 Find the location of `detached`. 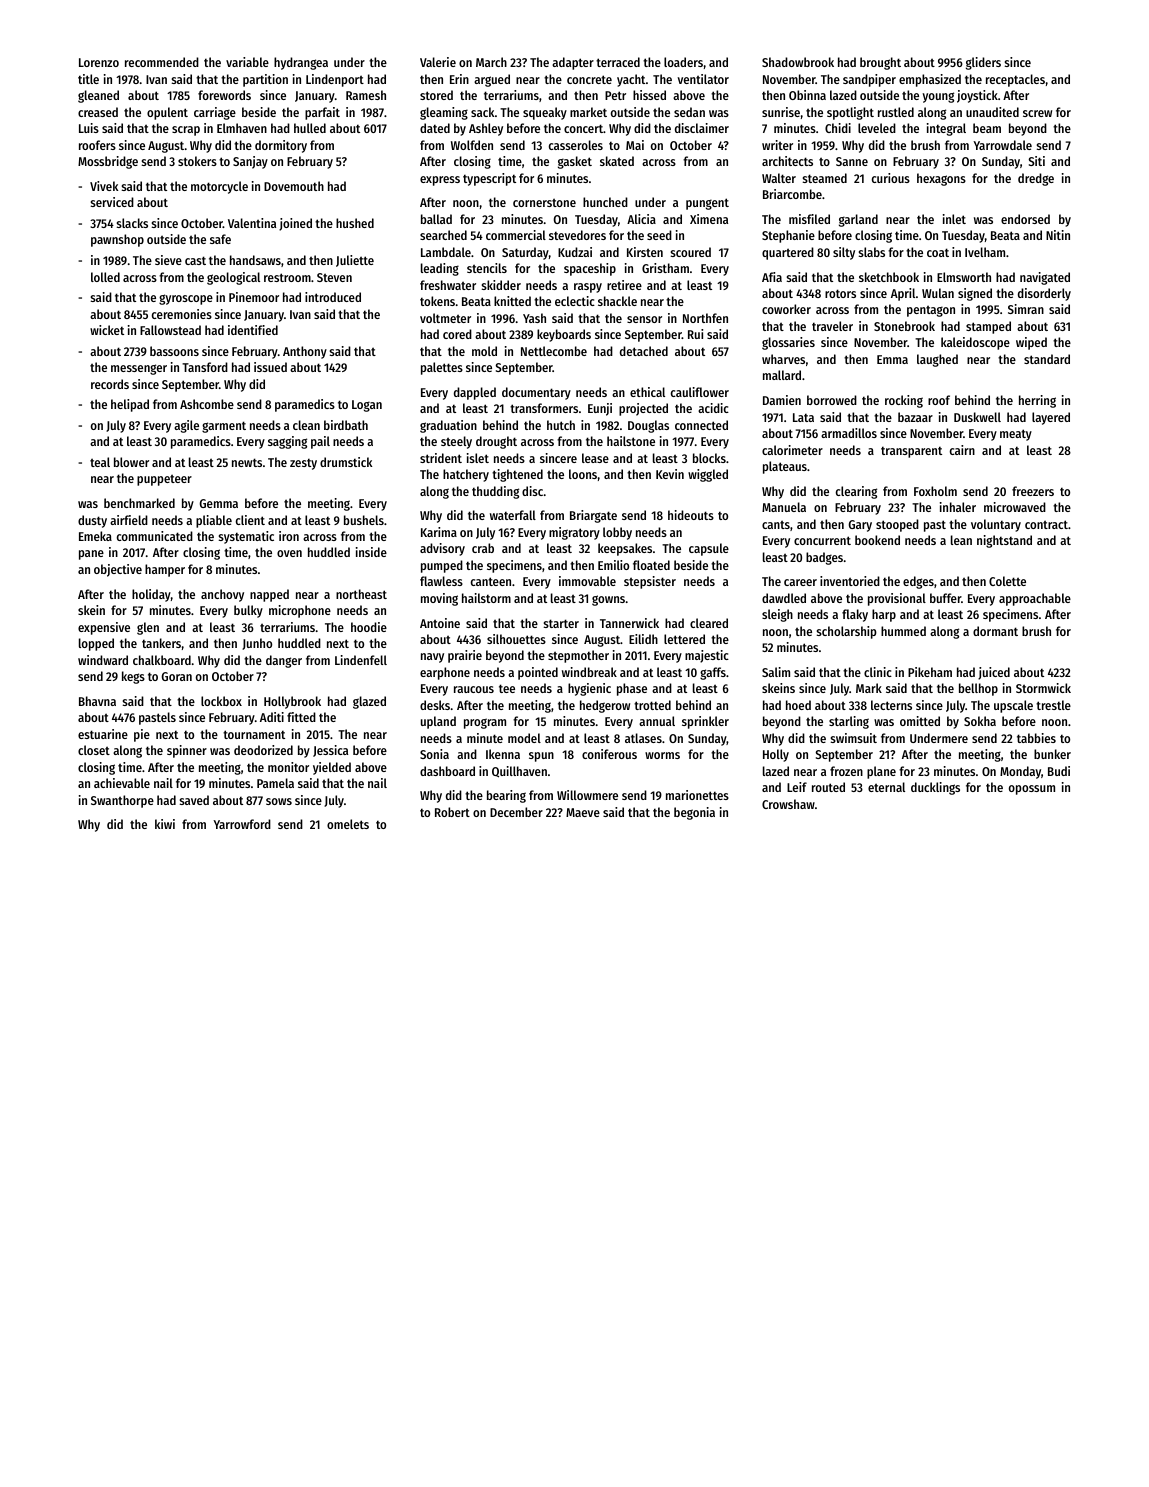

detached is located at coordinates (644, 351).
